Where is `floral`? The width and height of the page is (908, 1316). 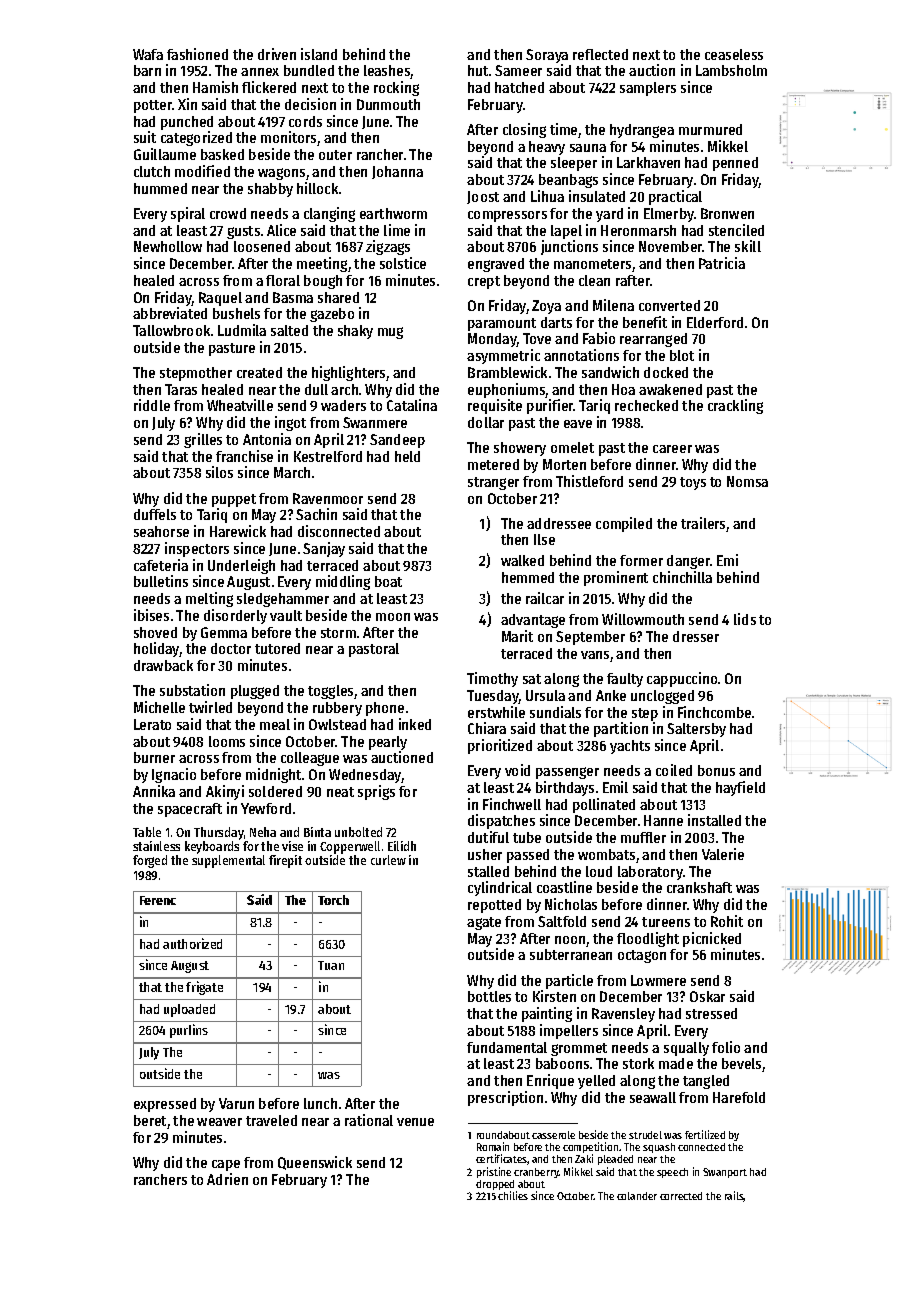
floral is located at coordinates (283, 280).
